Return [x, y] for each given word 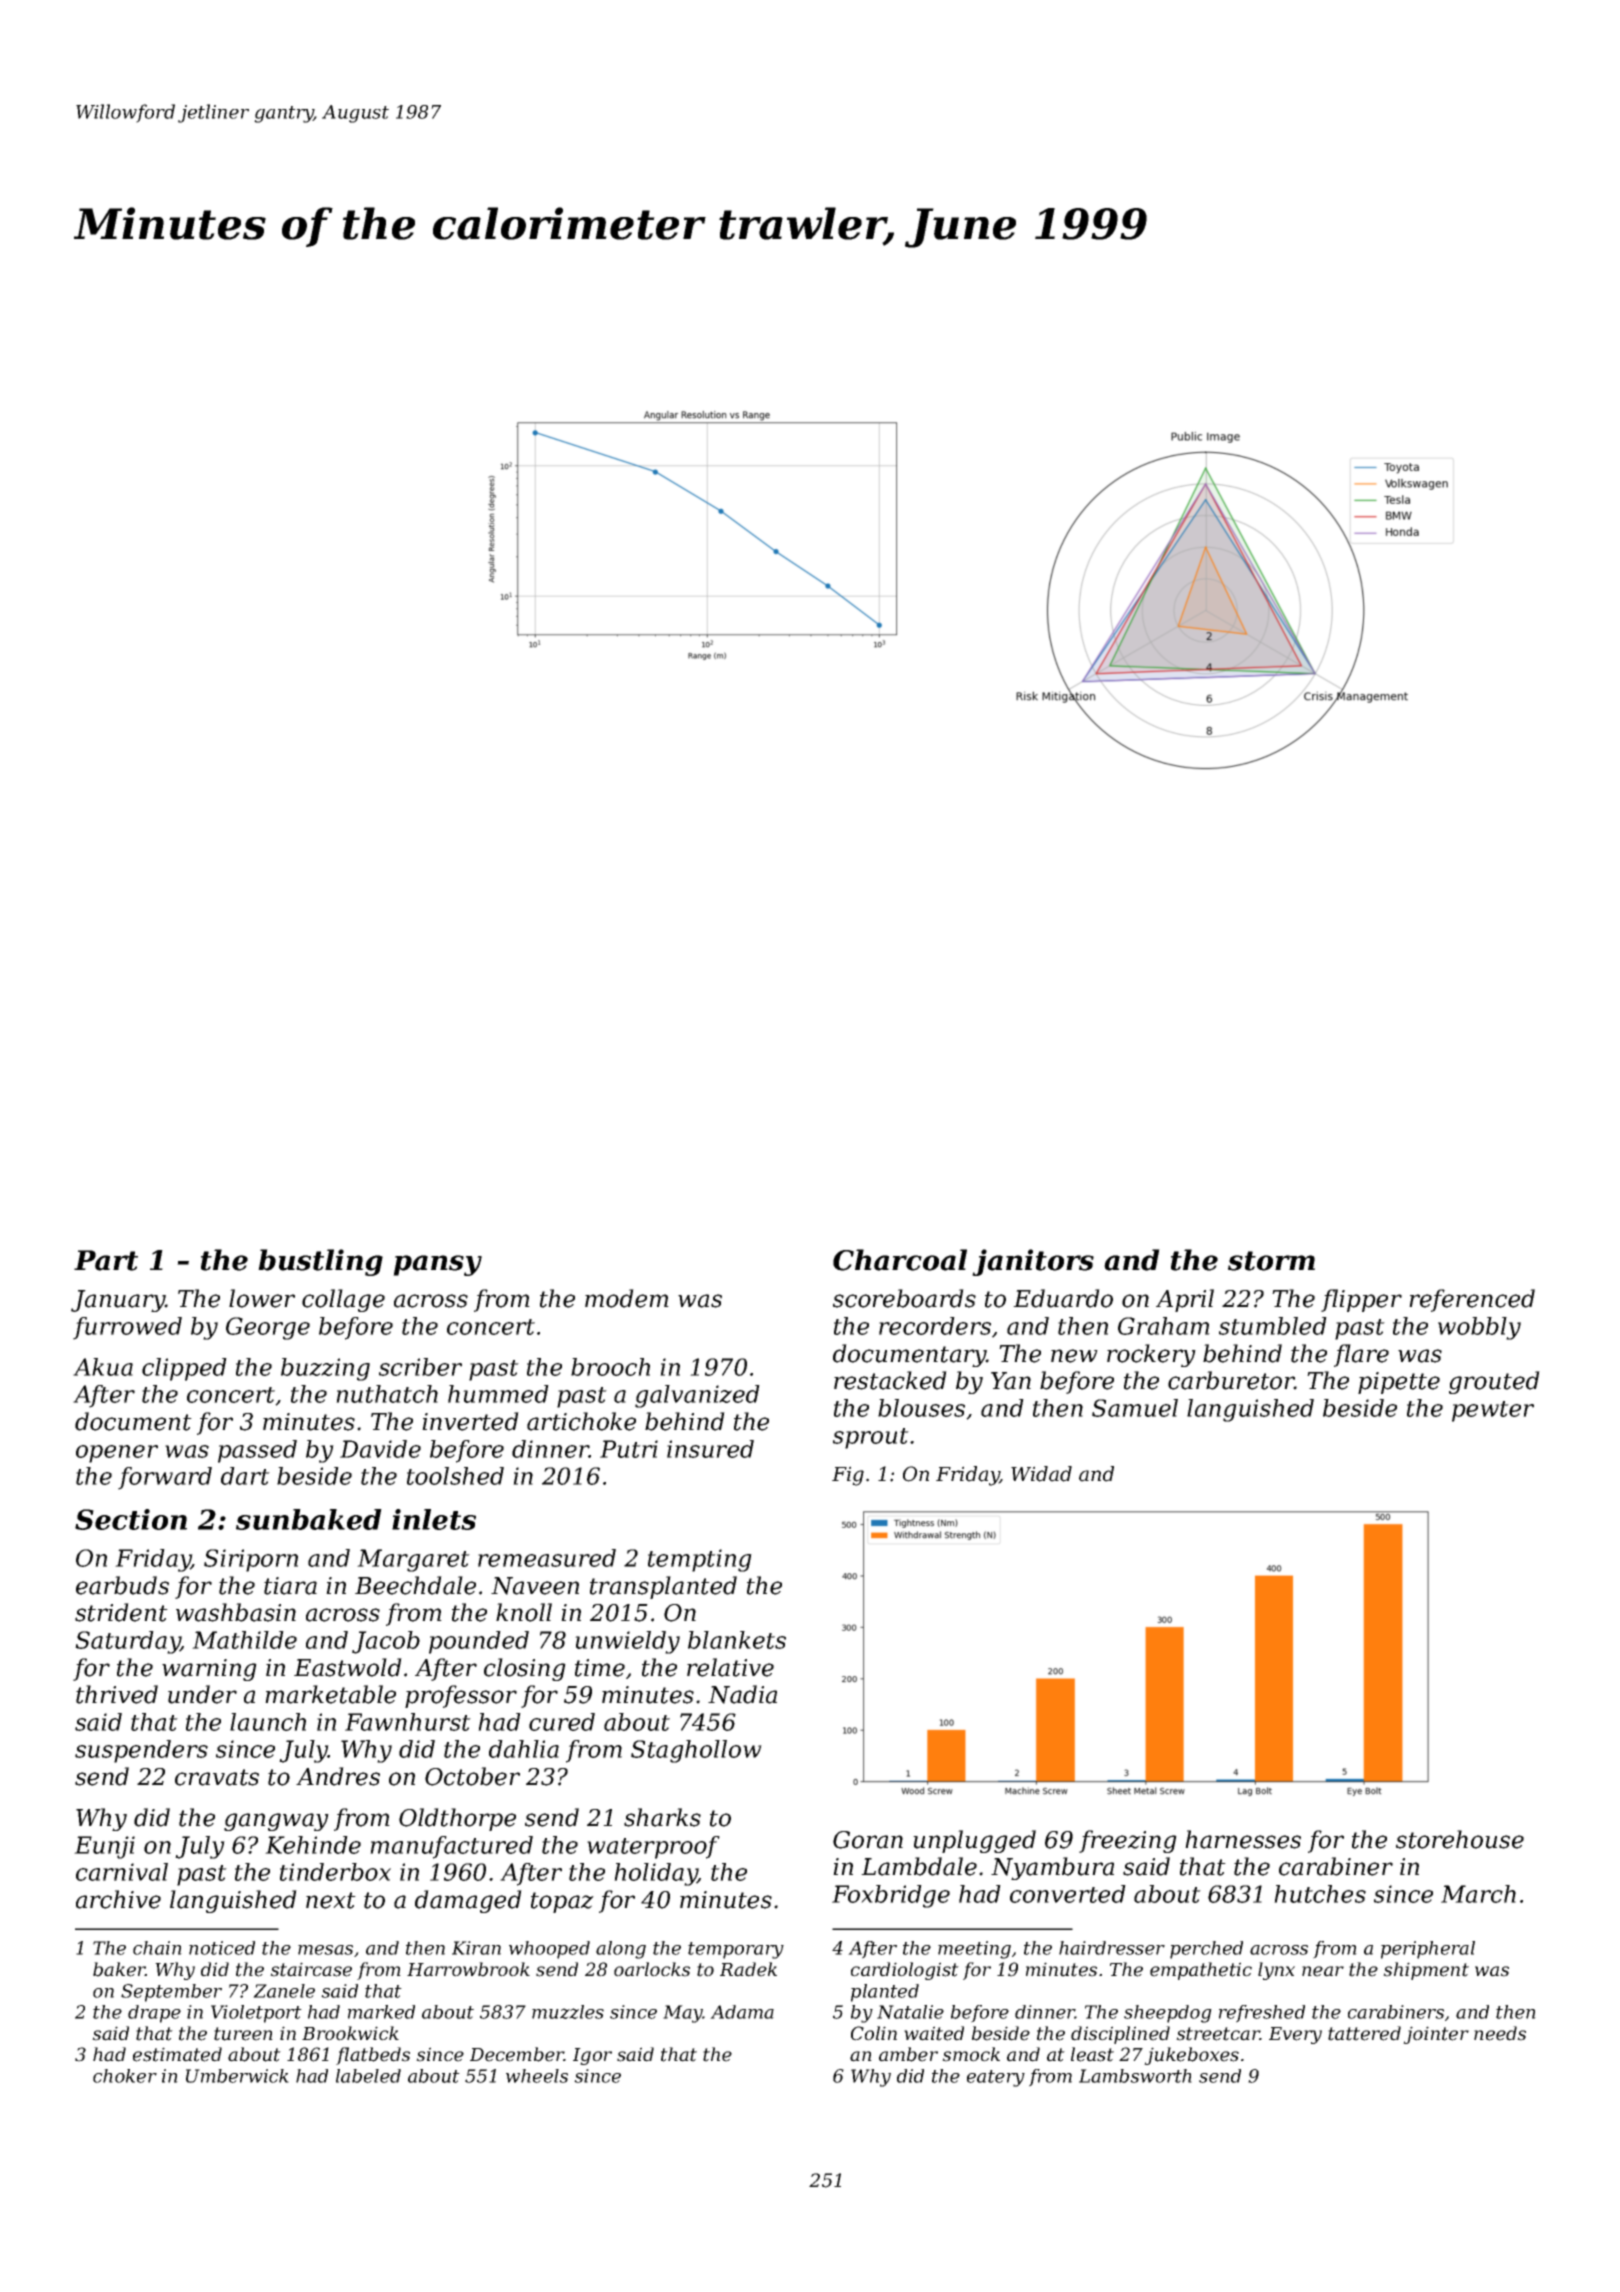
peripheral [1428, 1950]
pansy [437, 1265]
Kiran [476, 1948]
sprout [871, 1438]
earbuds [122, 1585]
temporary [736, 1950]
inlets [434, 1519]
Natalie [910, 2012]
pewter [1493, 1411]
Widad [1041, 1474]
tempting [700, 1560]
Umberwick [237, 2076]
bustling [320, 1262]
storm [1271, 1261]
